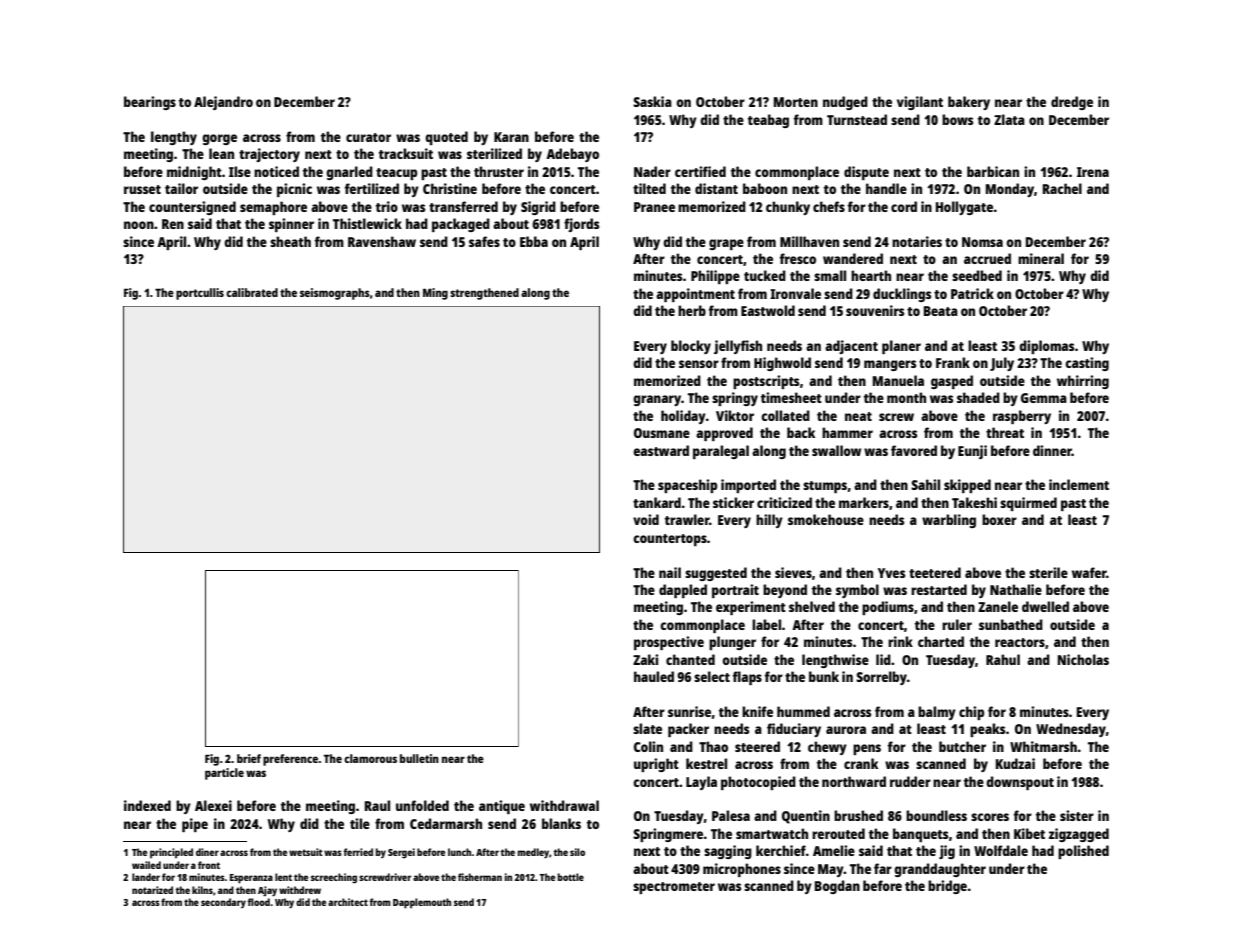 This document has height=952, width=1233. Describe the element at coordinates (335, 294) in the document. I see `seismographs` at that location.
